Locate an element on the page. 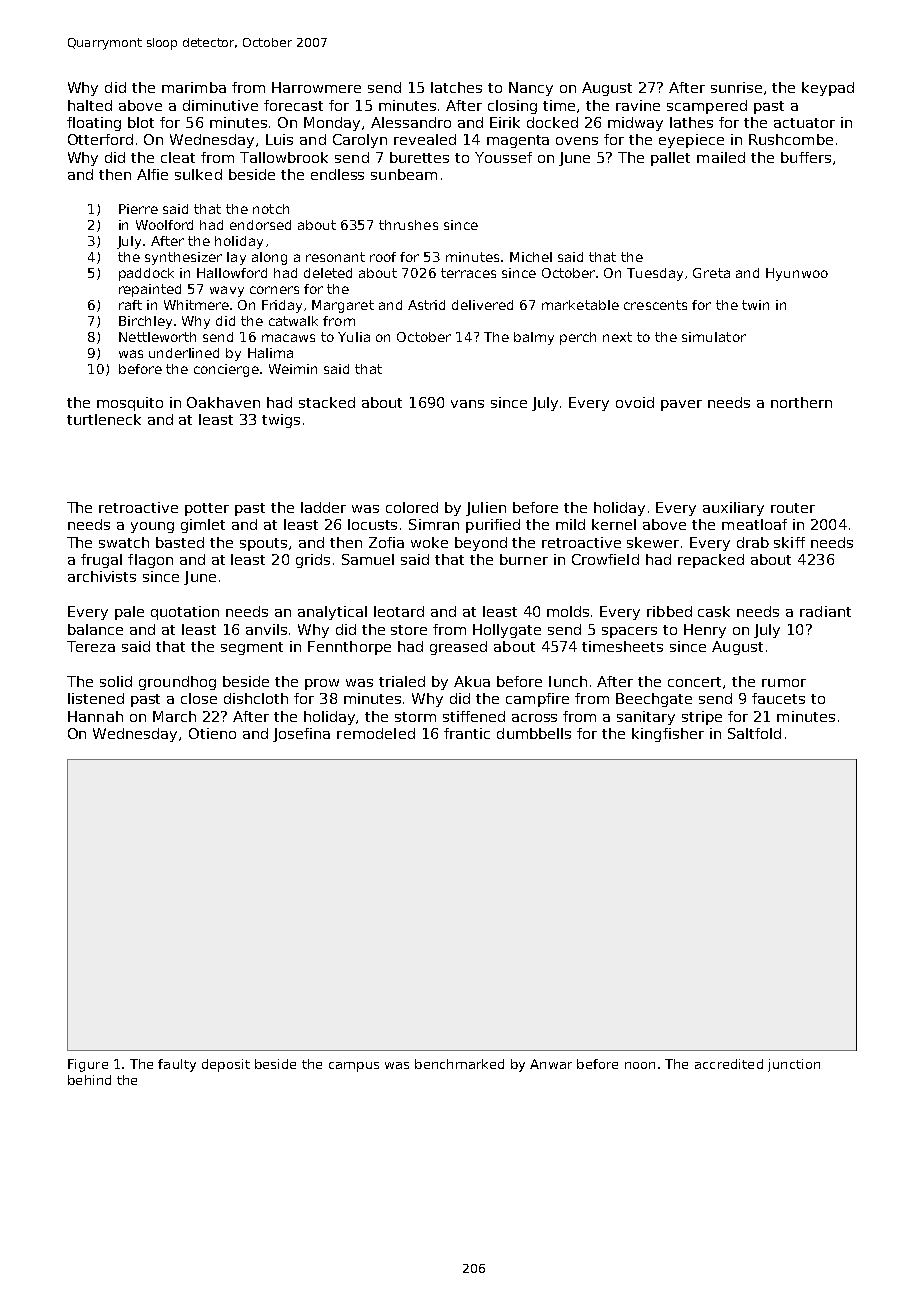 This image has width=924, height=1308. pale is located at coordinates (129, 613).
